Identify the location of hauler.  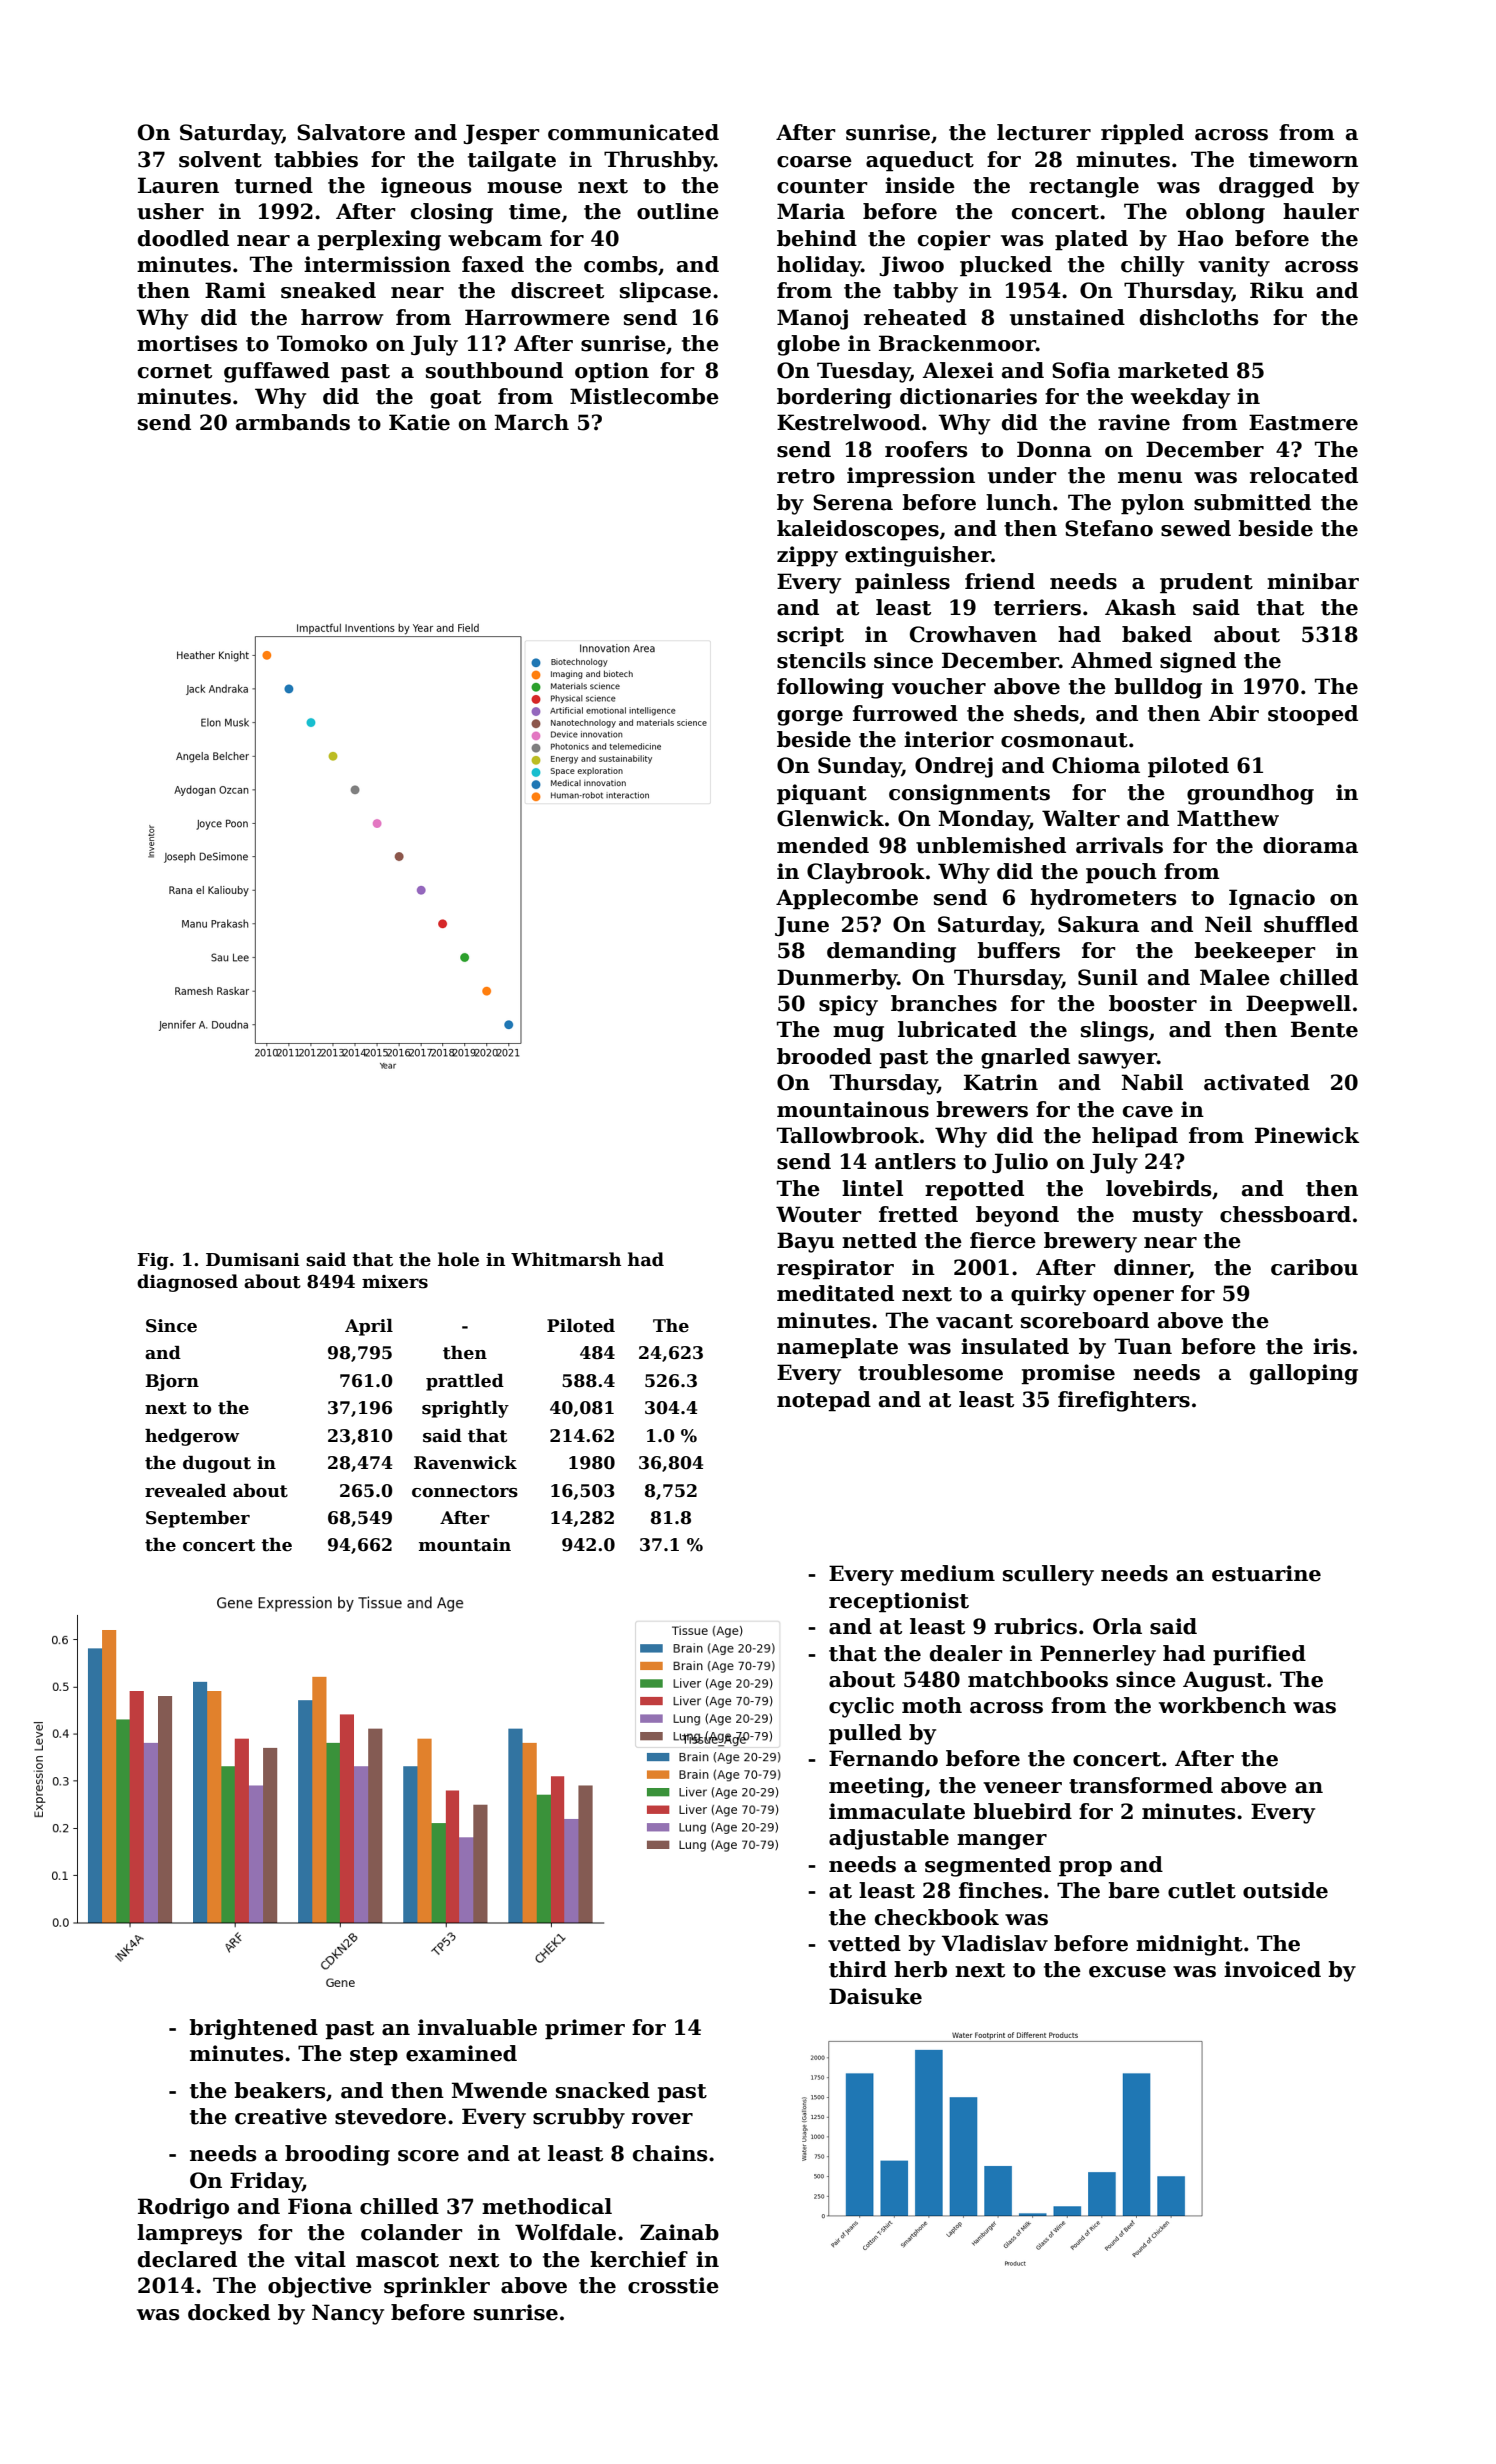
(1321, 211).
